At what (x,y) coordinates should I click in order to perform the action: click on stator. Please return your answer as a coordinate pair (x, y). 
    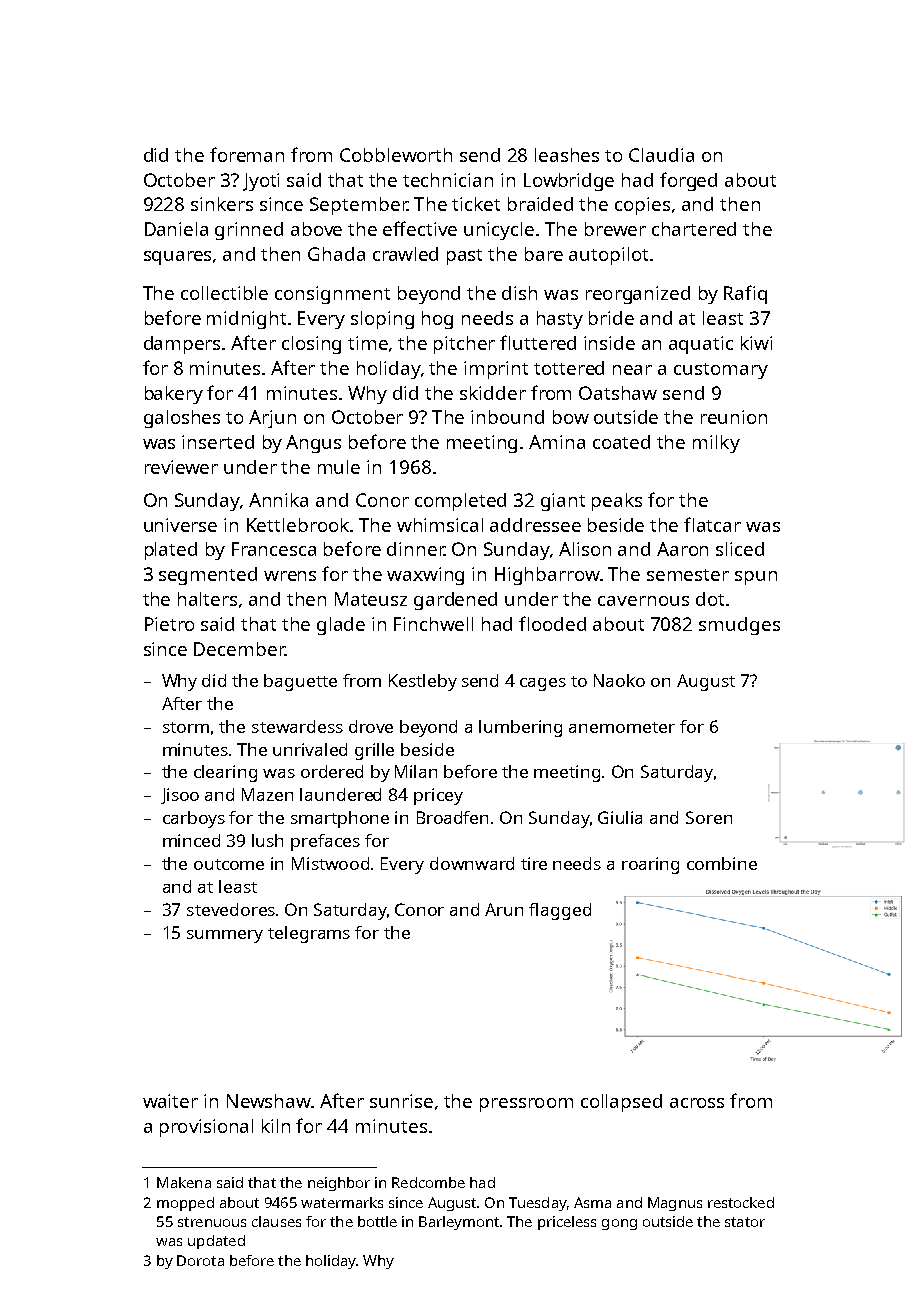
    Looking at the image, I should click on (745, 1222).
